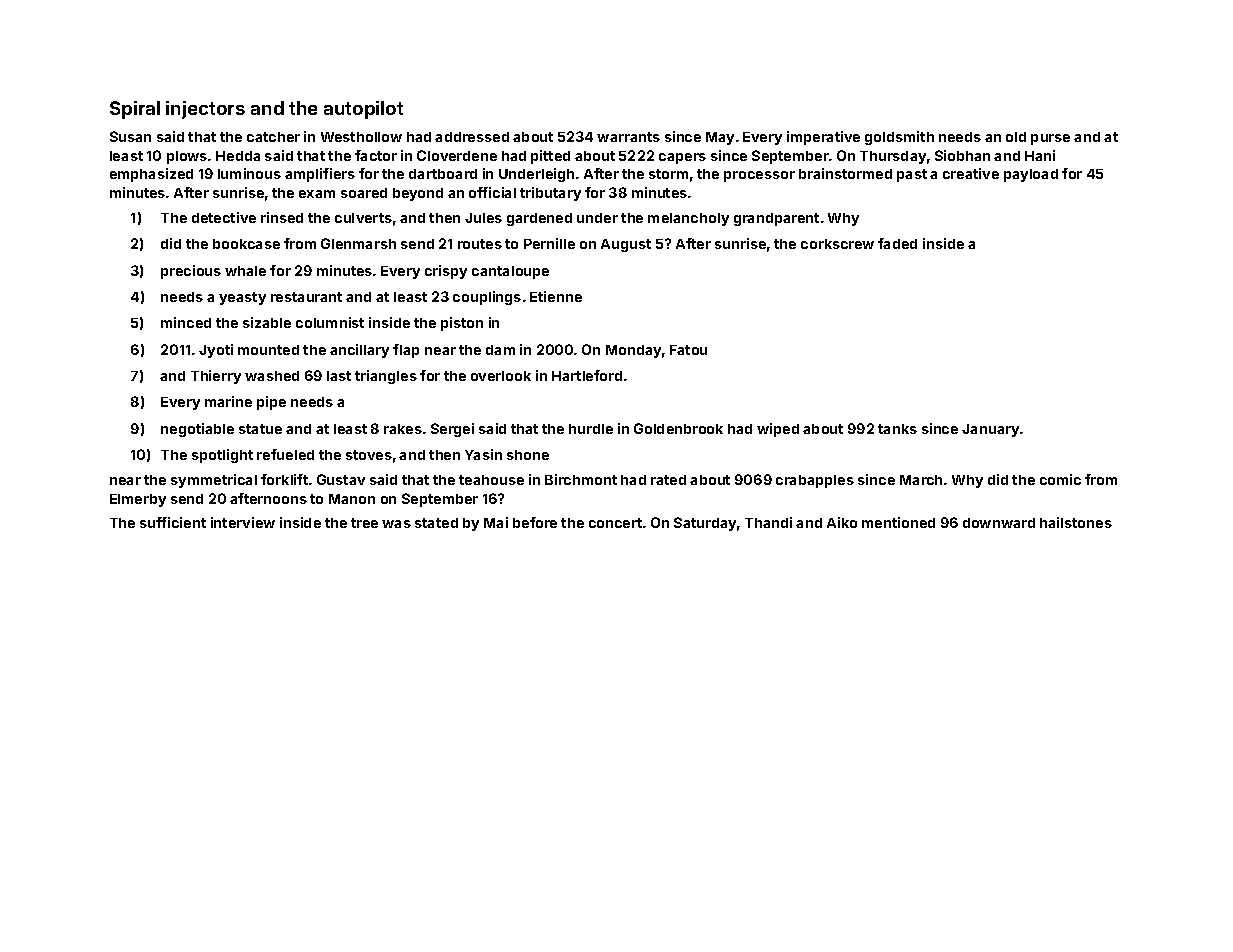 The image size is (1233, 952). Describe the element at coordinates (897, 243) in the document. I see `faded` at that location.
